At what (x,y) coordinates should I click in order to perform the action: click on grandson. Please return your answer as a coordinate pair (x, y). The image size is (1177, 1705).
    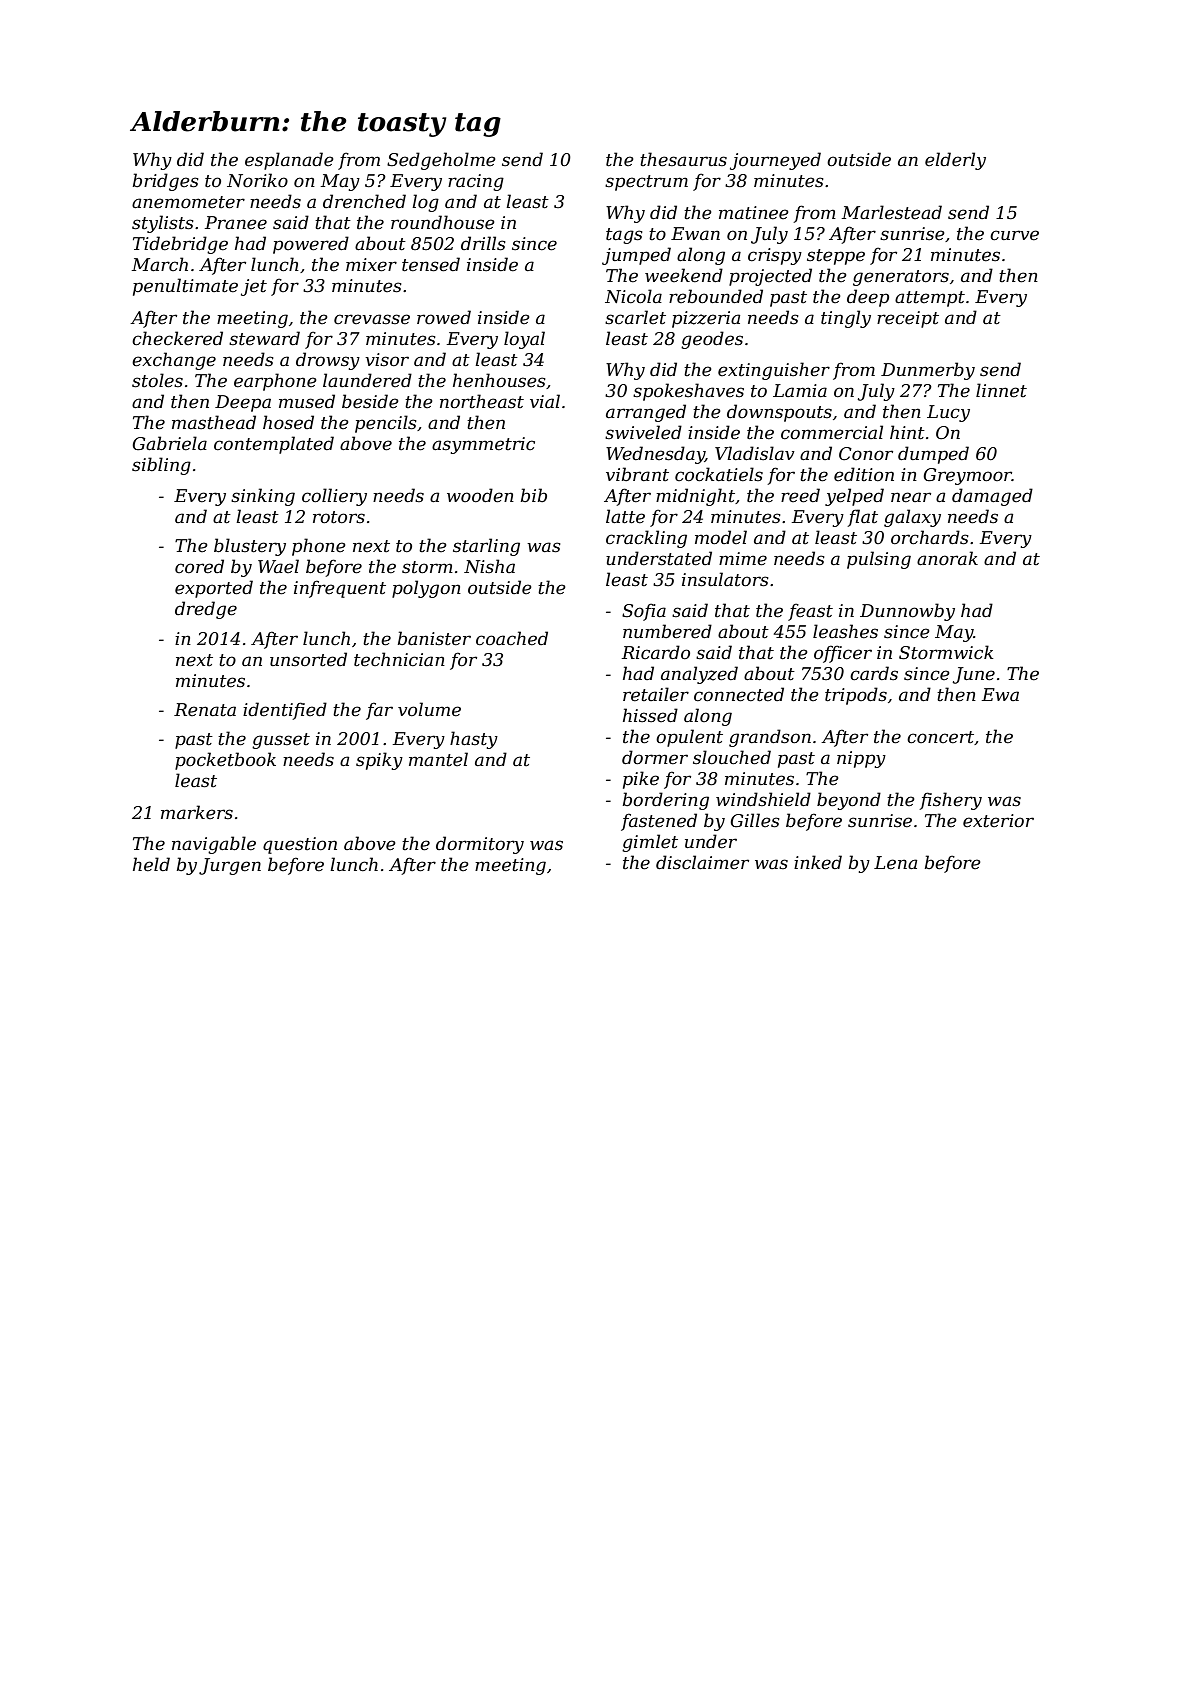
    Looking at the image, I should click on (770, 738).
